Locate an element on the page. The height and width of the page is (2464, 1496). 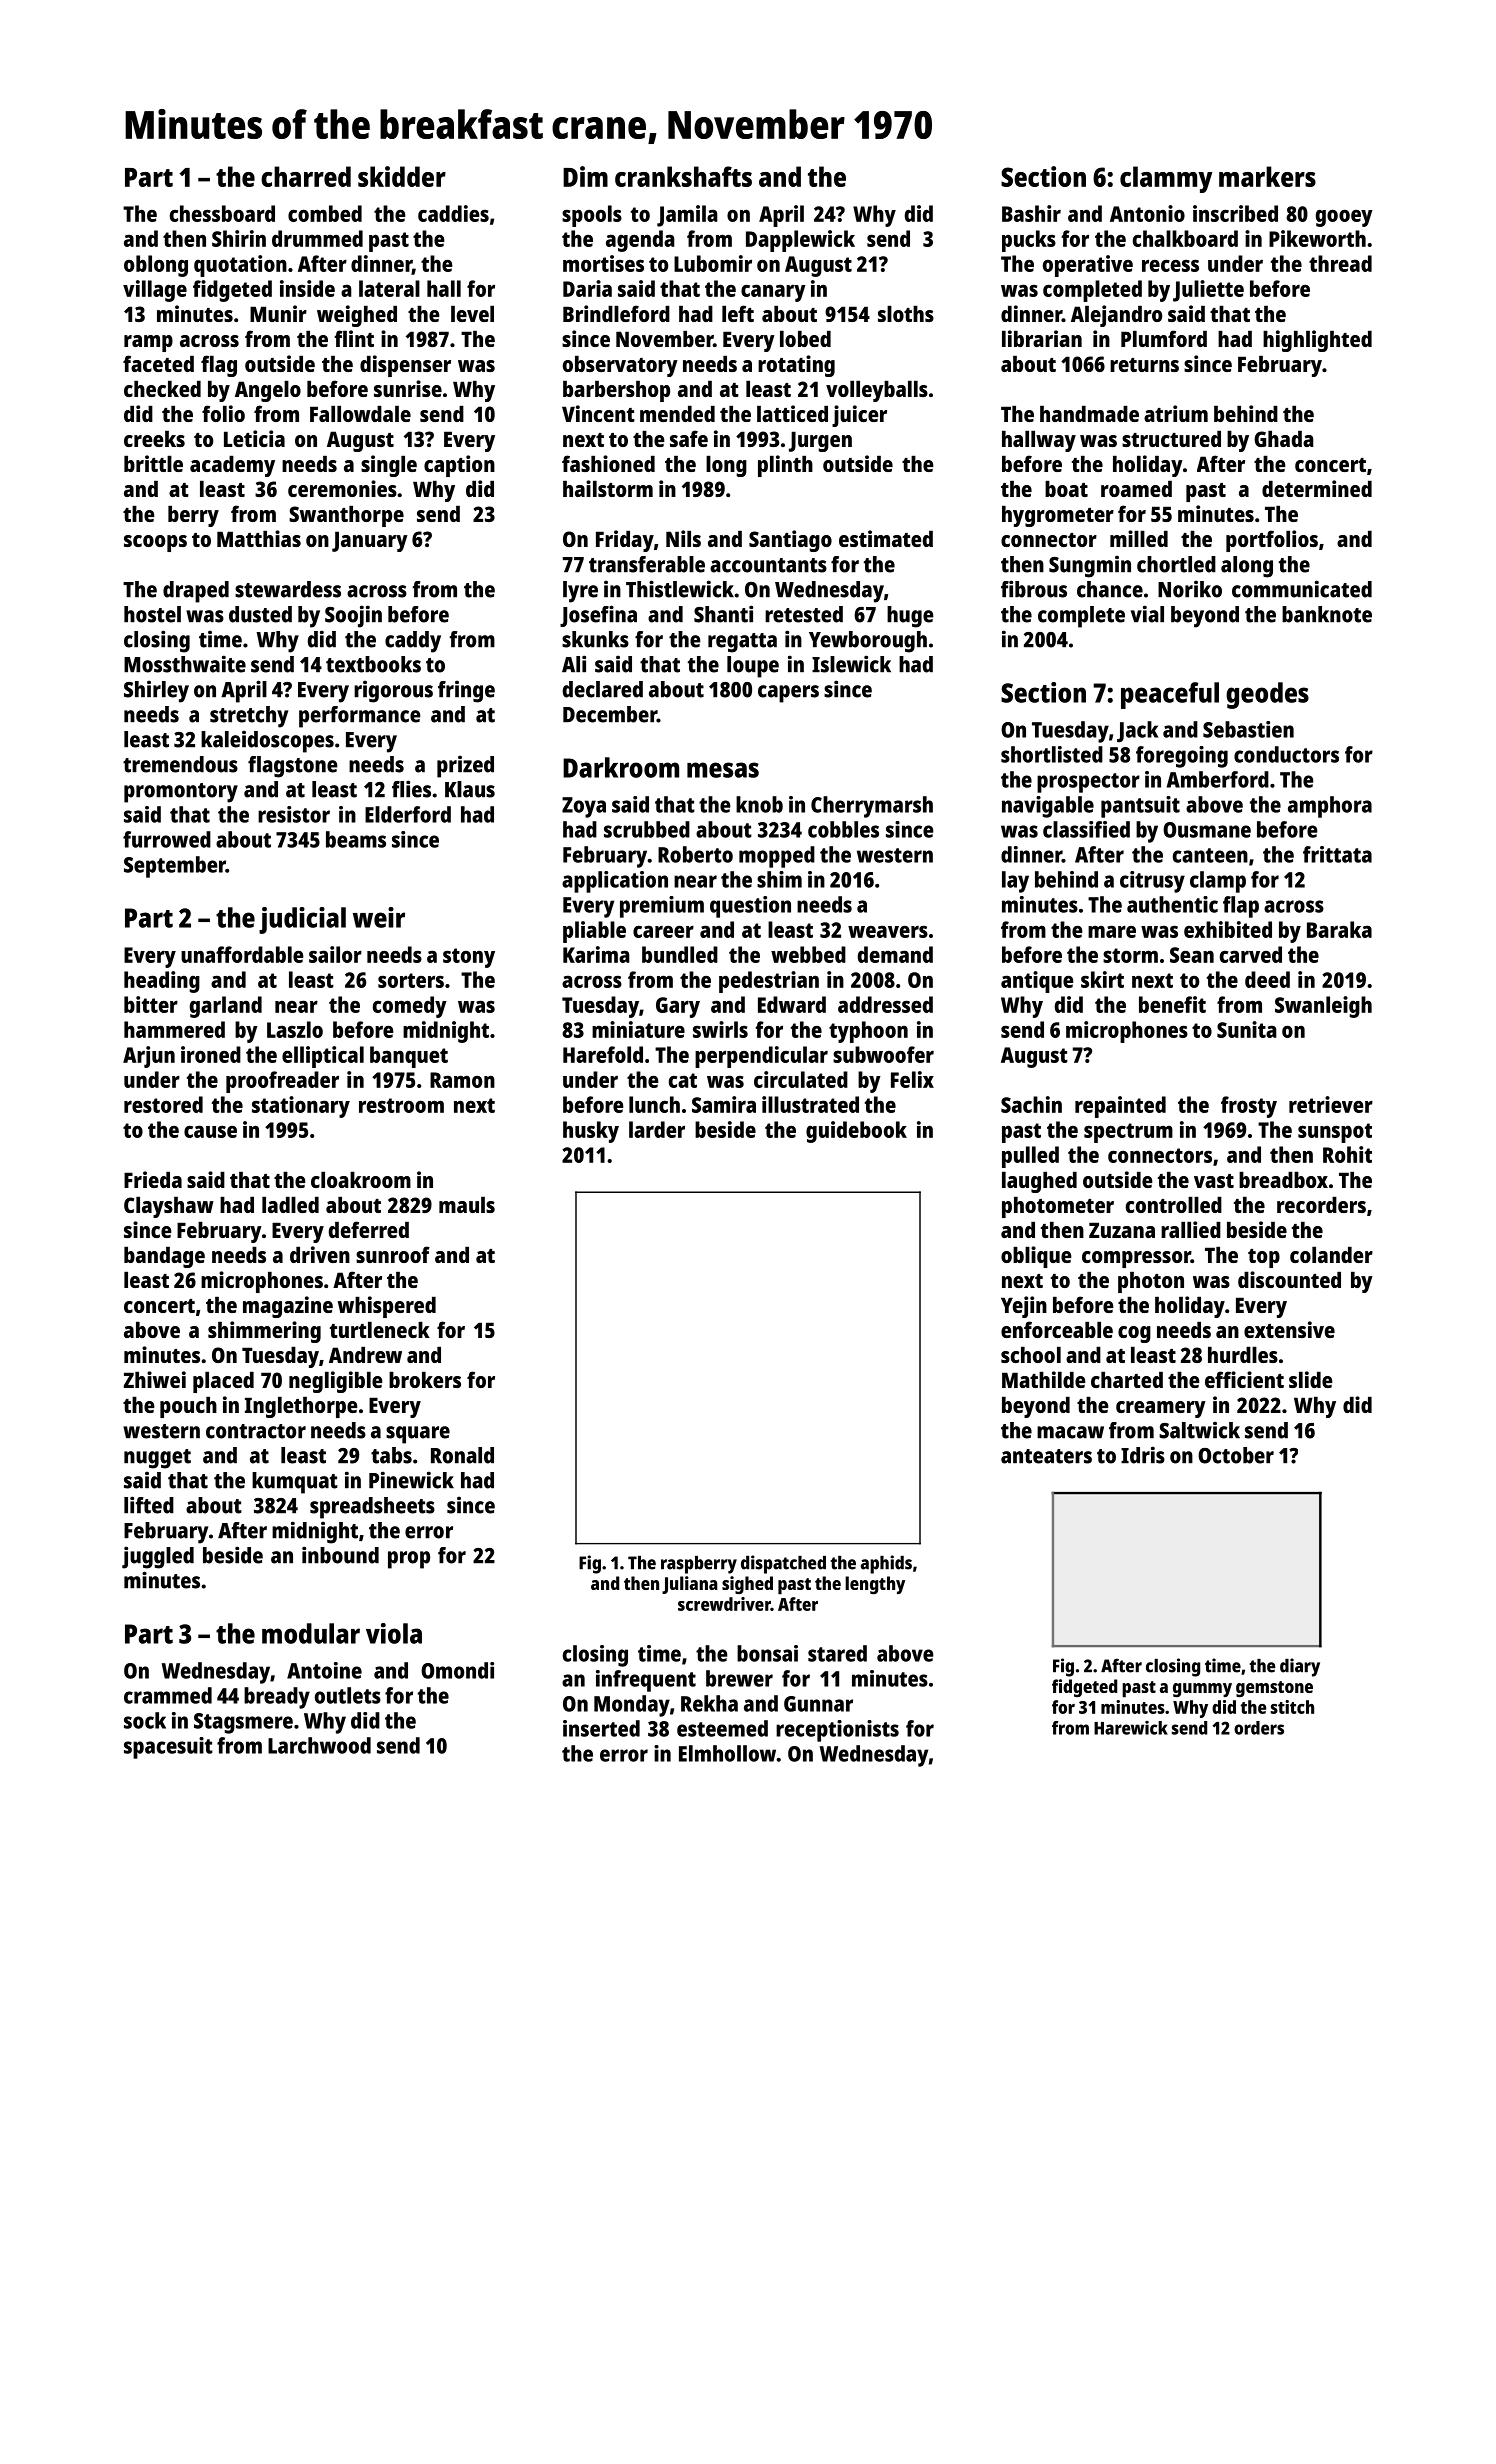
Angelo is located at coordinates (268, 391).
